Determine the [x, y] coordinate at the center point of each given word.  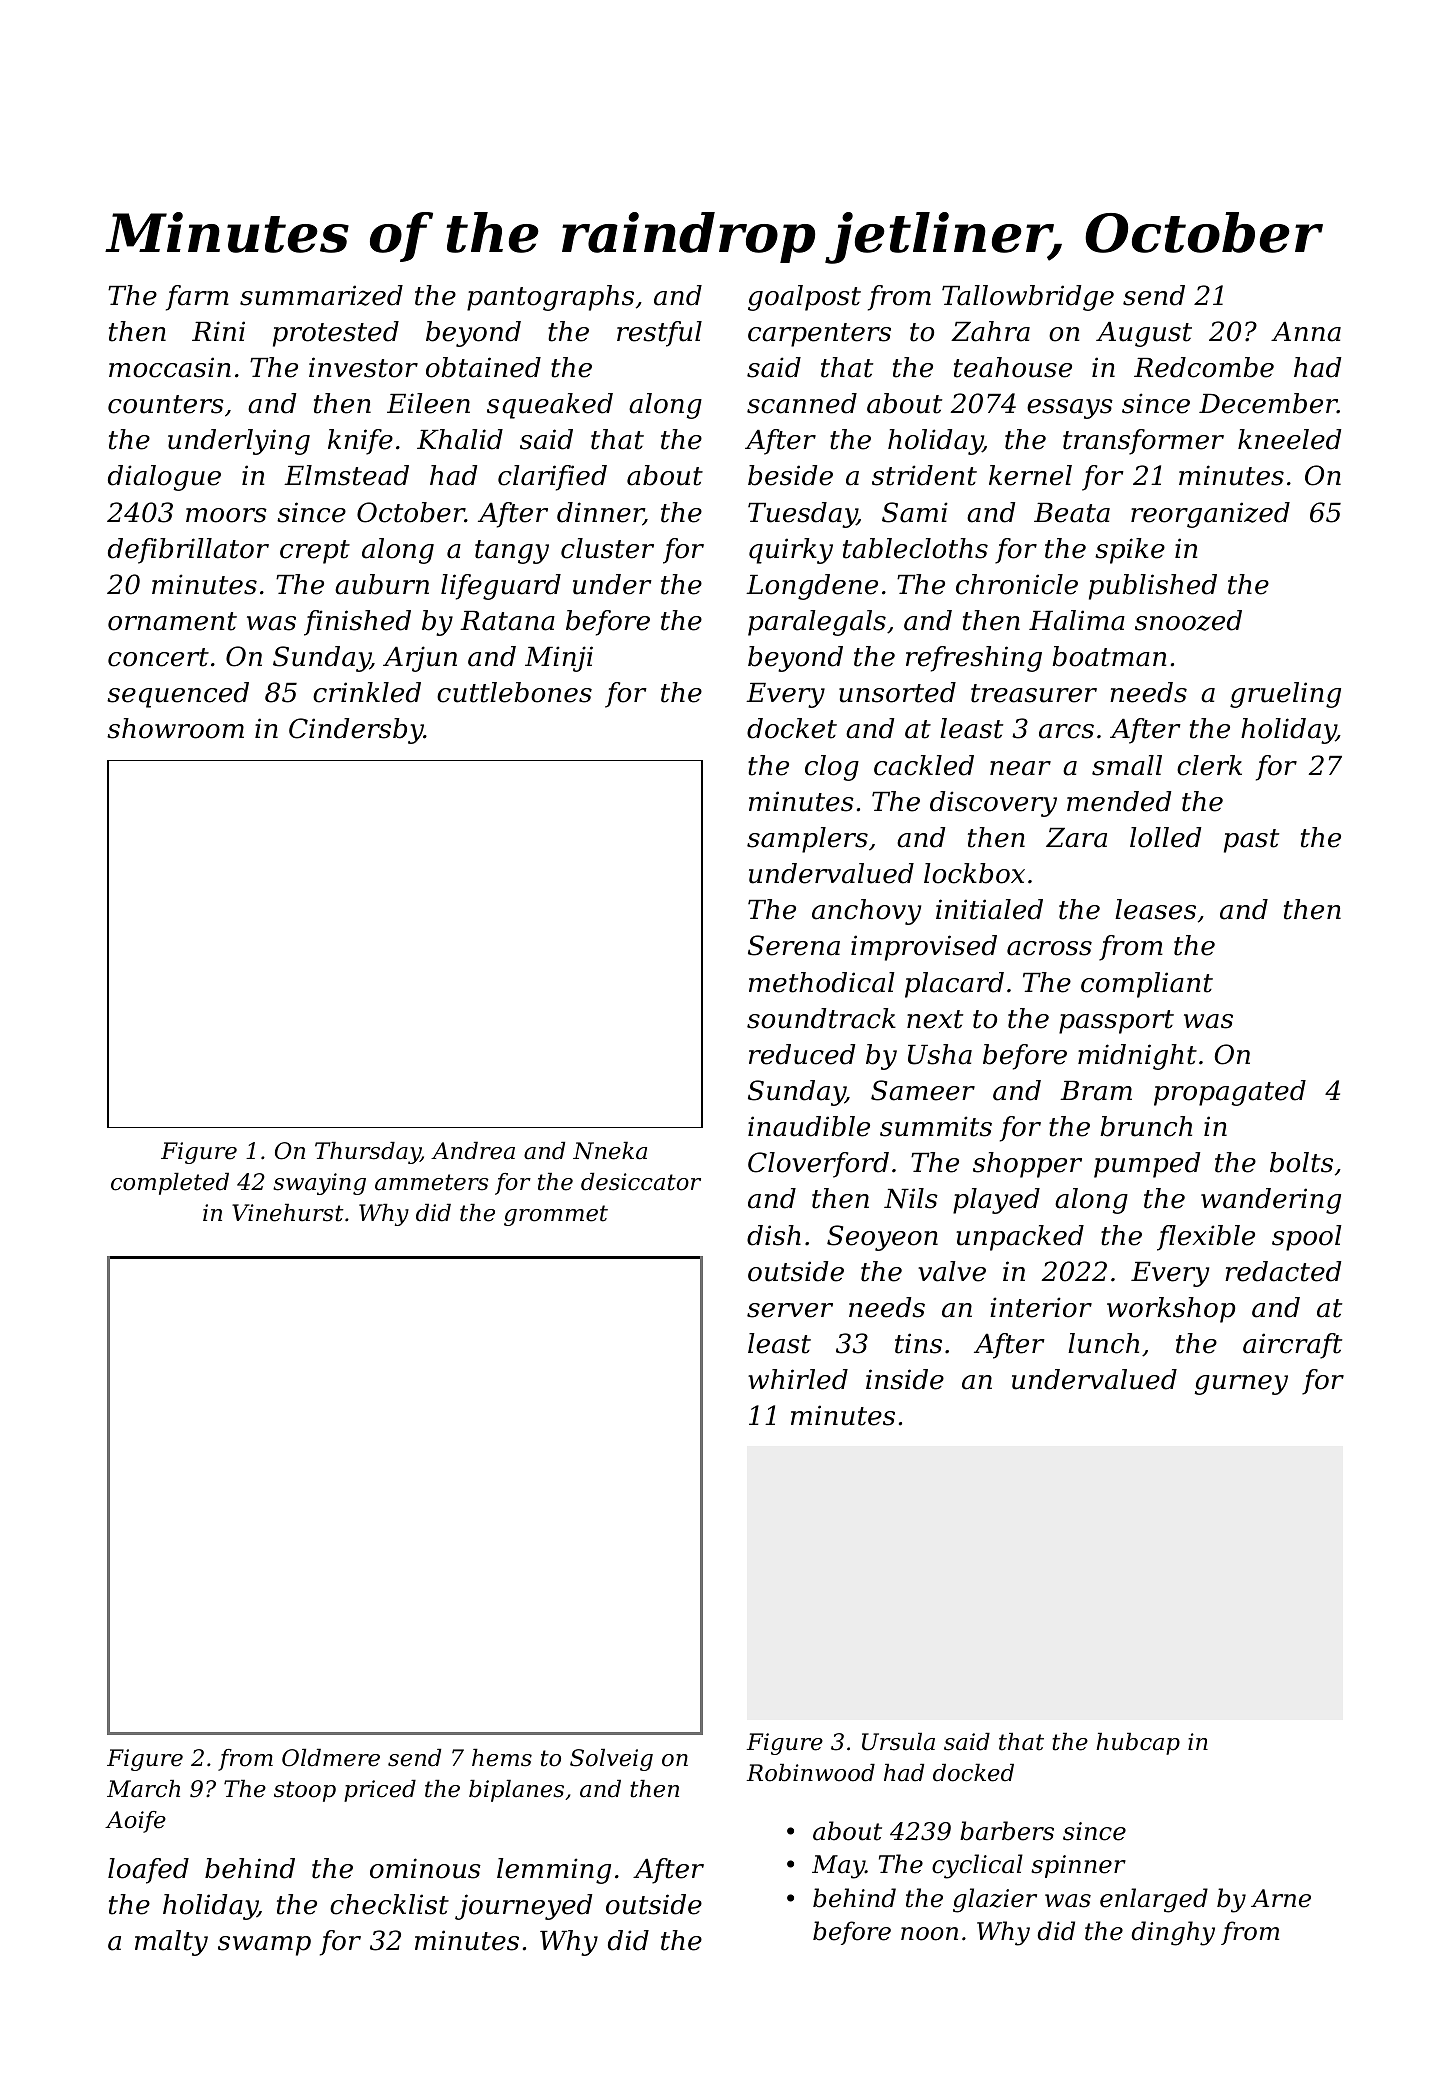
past [1251, 841]
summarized [321, 295]
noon [929, 1934]
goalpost [804, 298]
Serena [794, 945]
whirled [798, 1379]
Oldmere [331, 1758]
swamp [264, 1946]
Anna [1306, 332]
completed [170, 1184]
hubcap [1138, 1744]
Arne [1281, 1898]
